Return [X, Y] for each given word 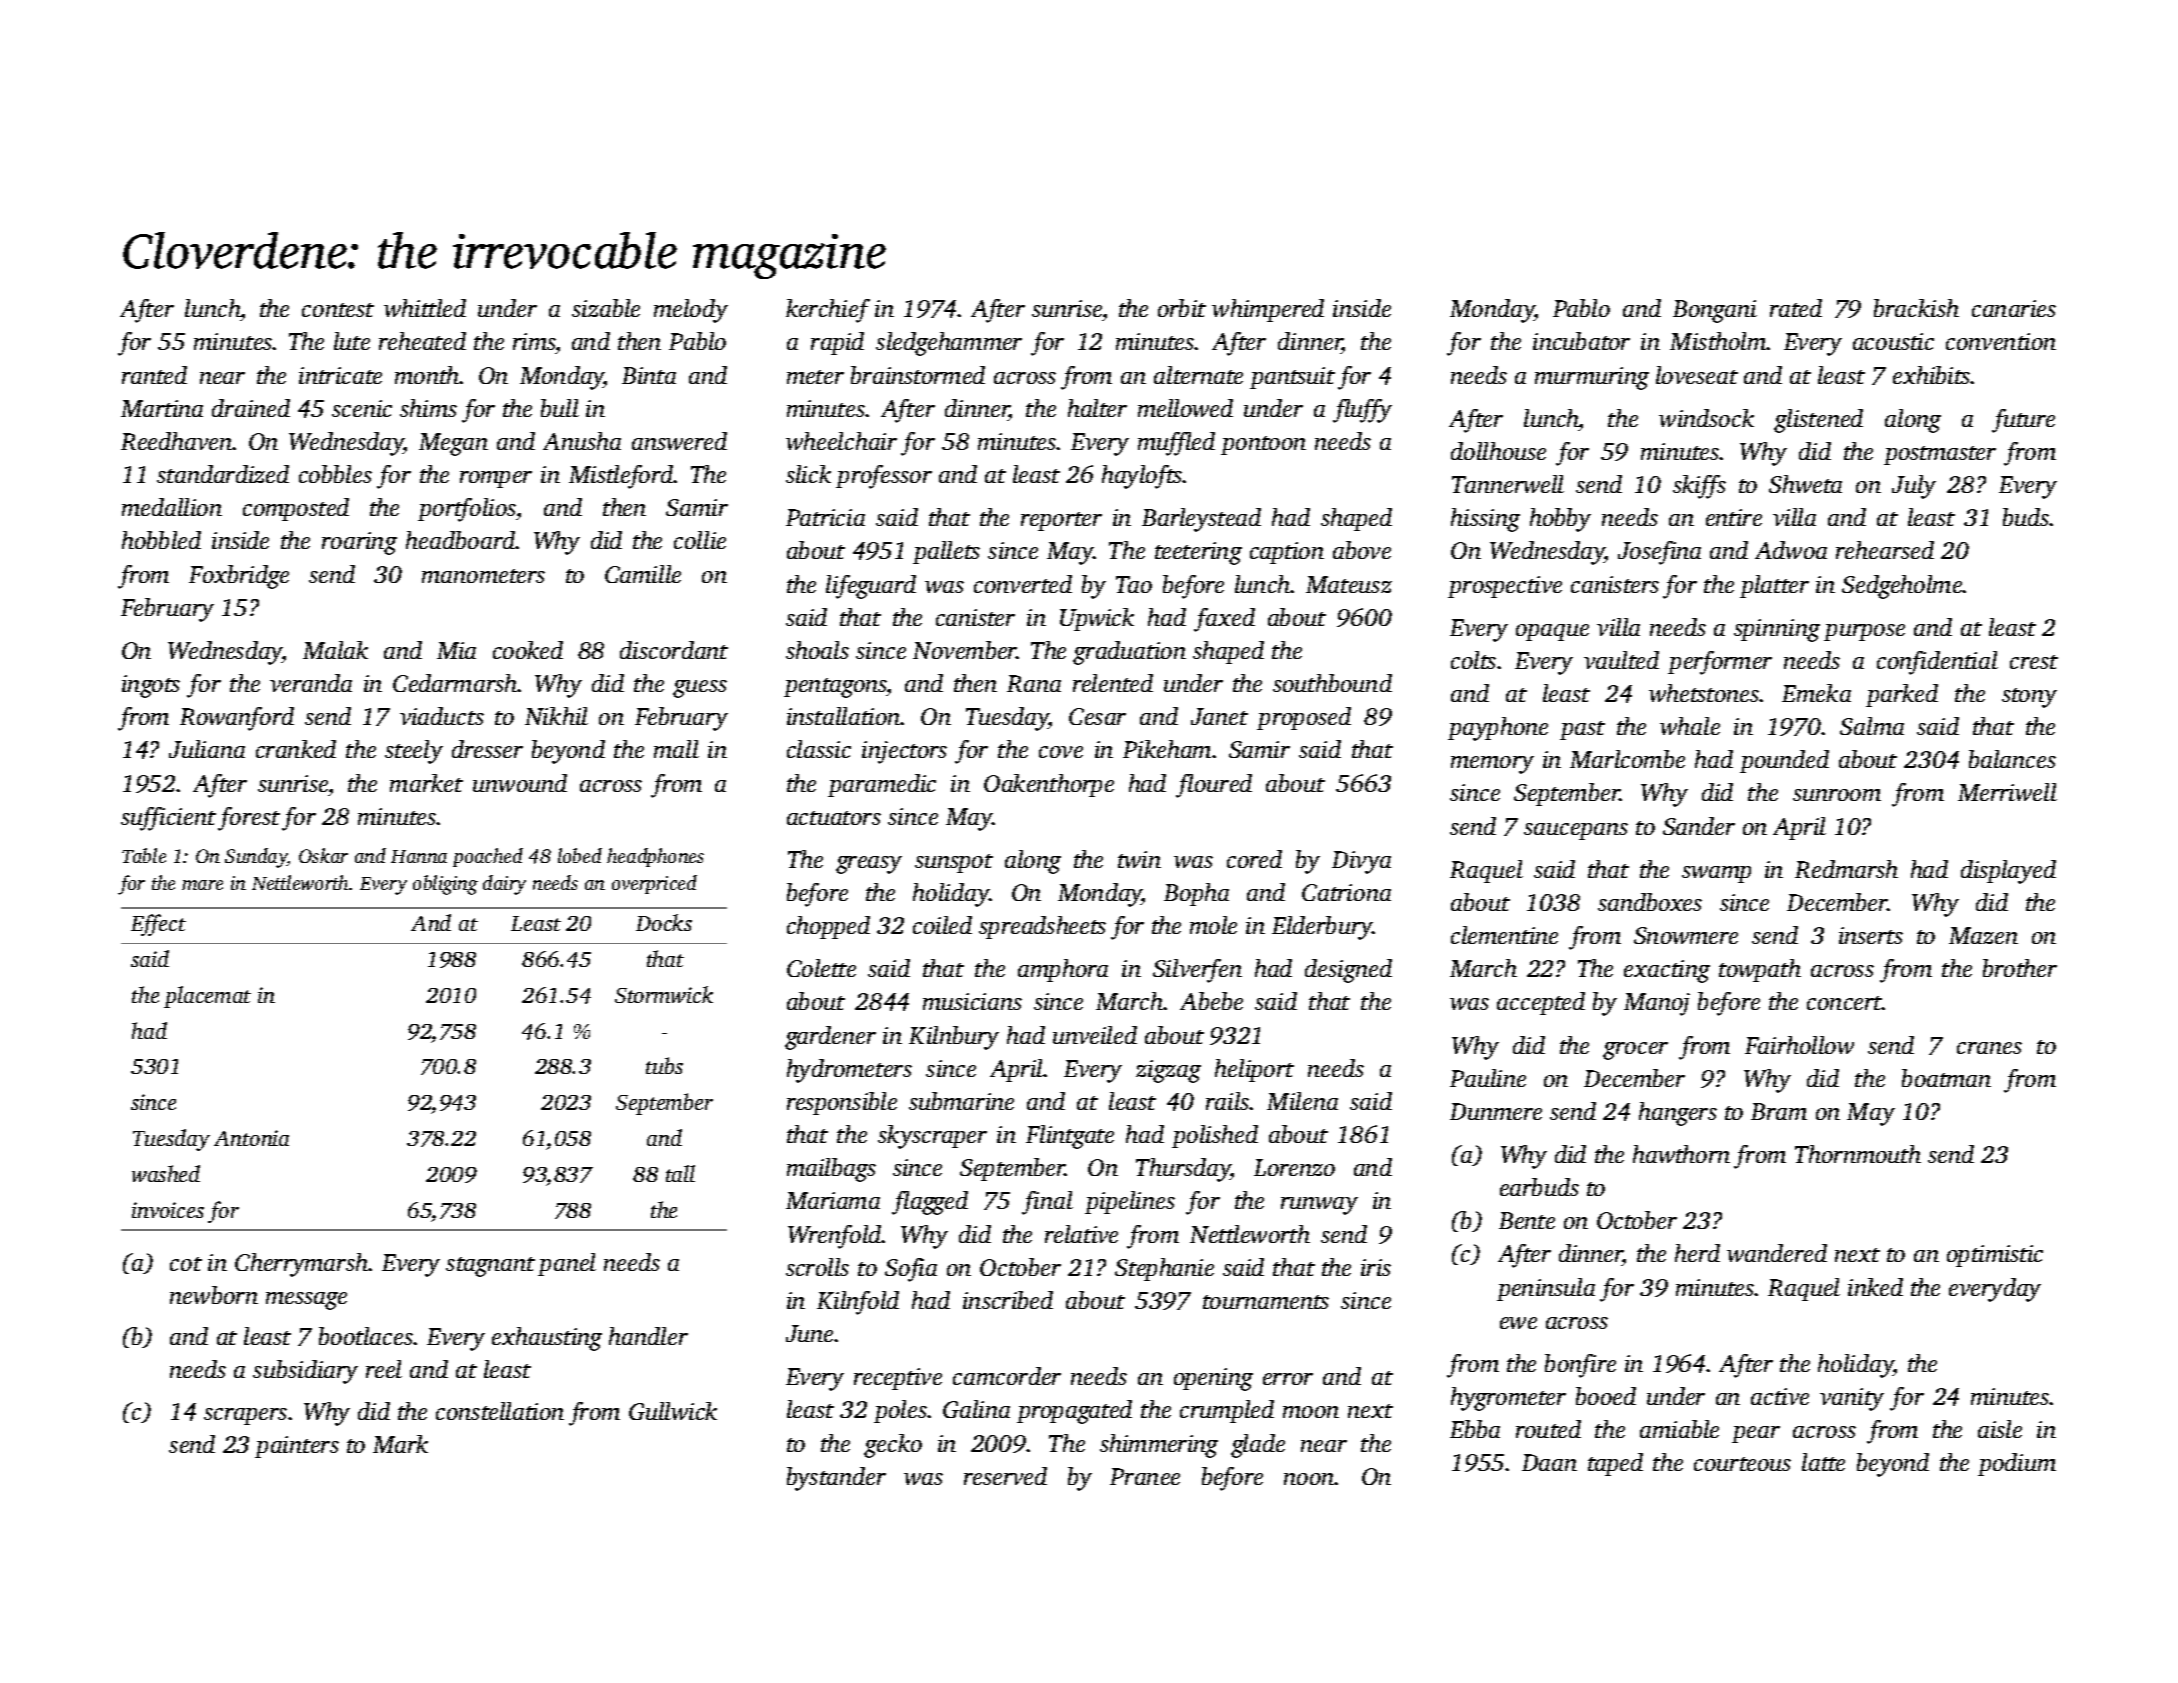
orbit [1182, 308]
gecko [893, 1446]
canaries [2014, 308]
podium [2017, 1464]
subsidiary [305, 1372]
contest [338, 310]
